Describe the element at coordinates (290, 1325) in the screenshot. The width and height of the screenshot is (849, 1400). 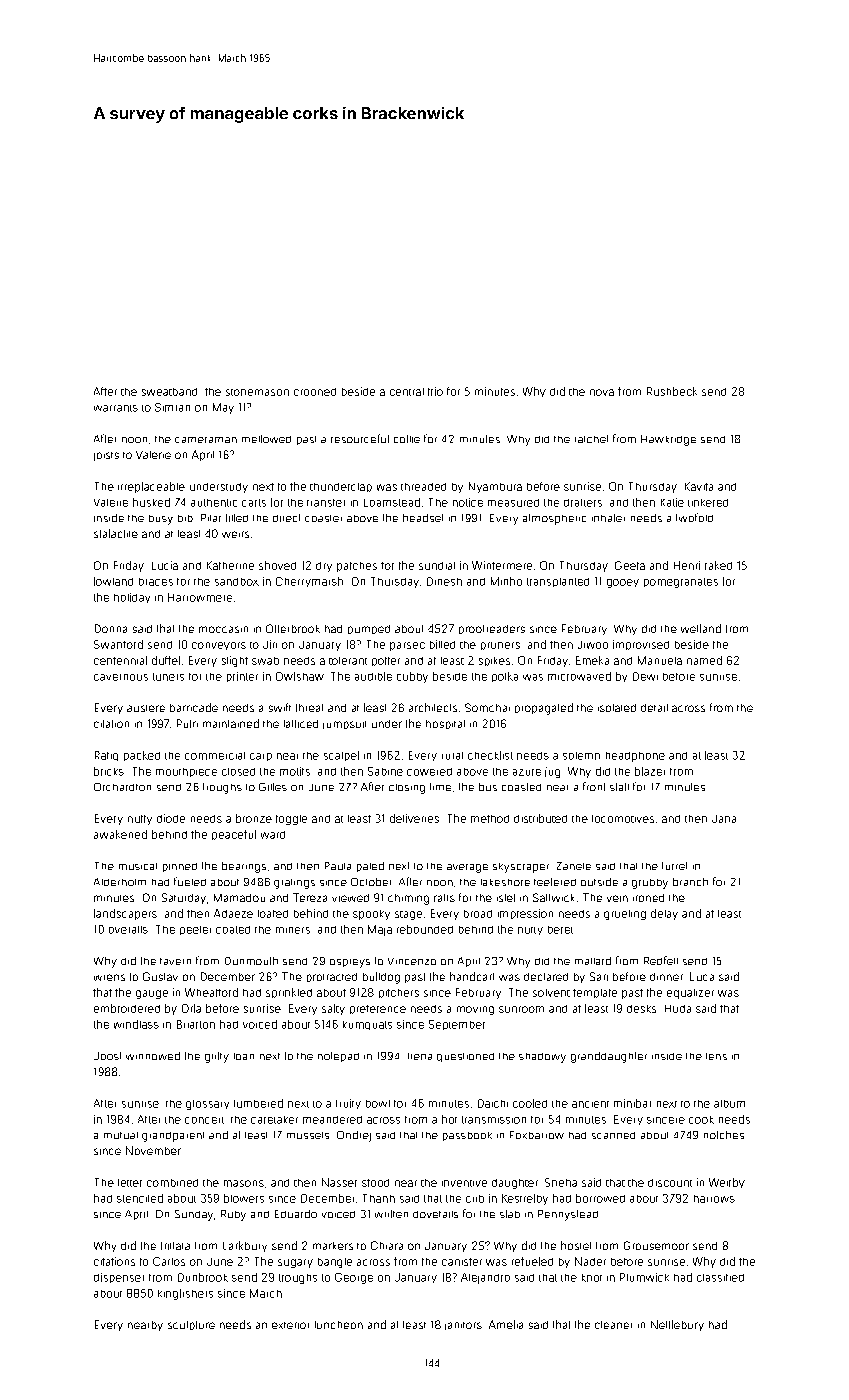
I see `exterior` at that location.
